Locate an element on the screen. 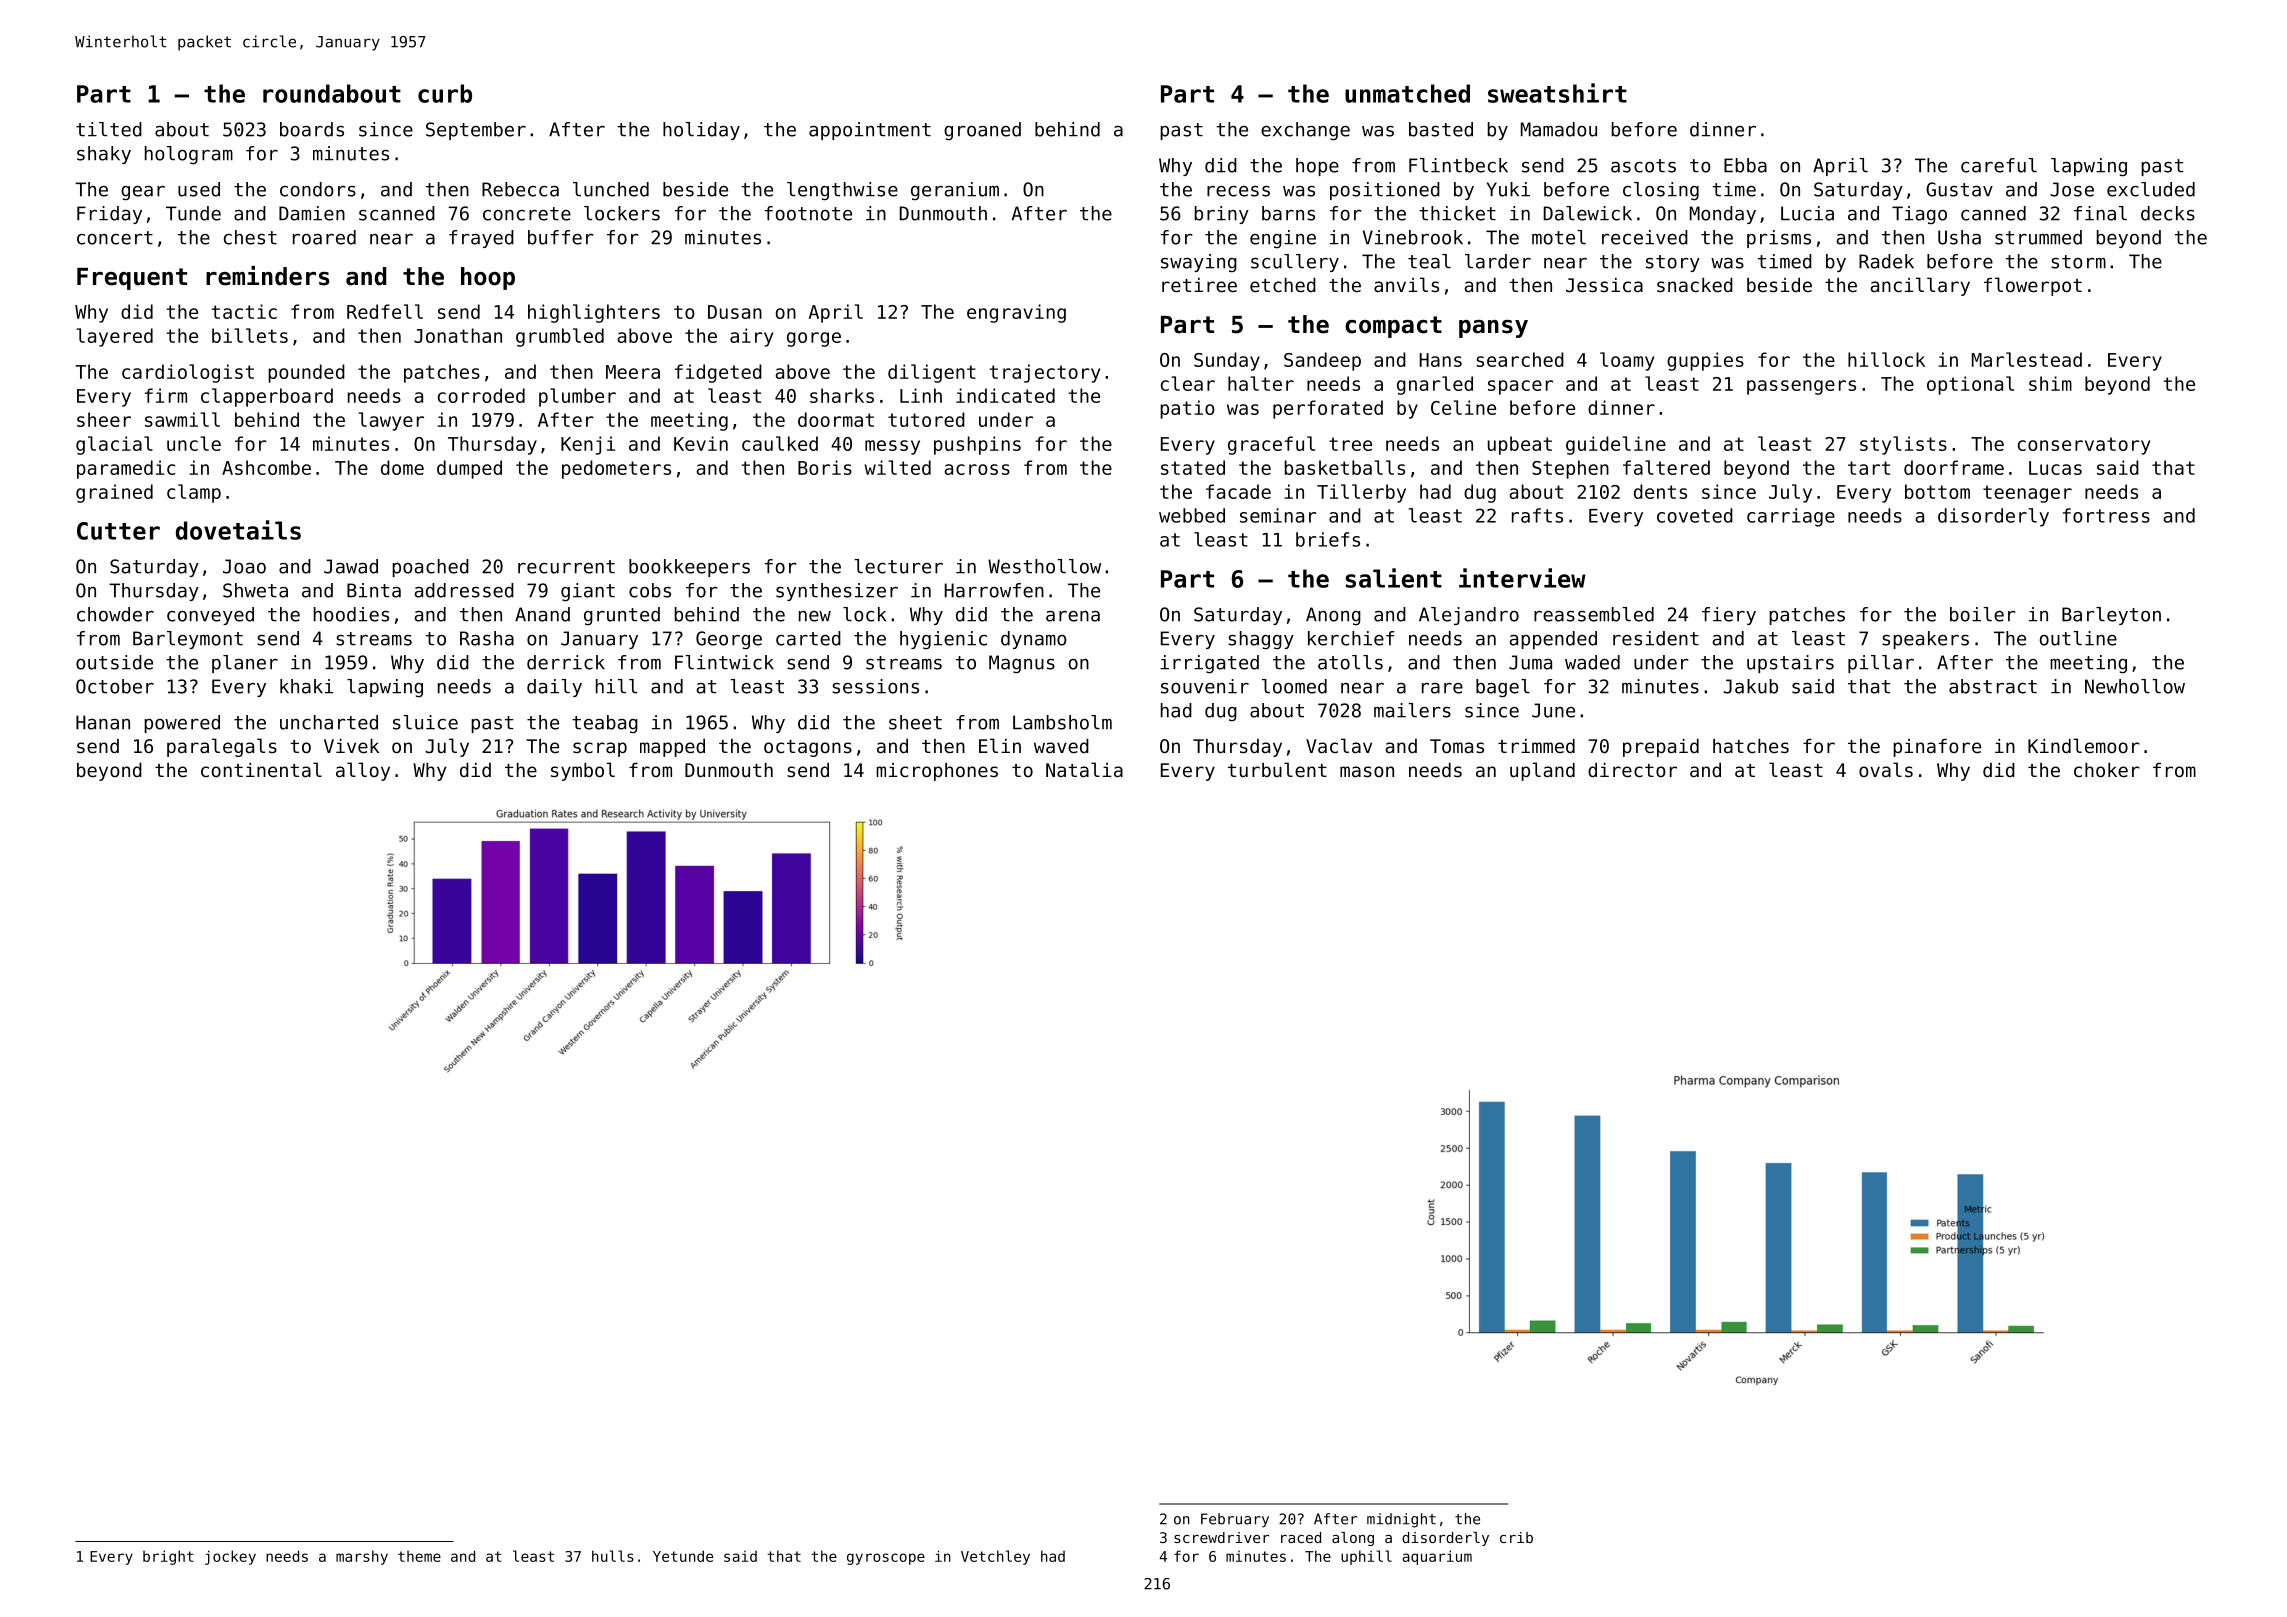 The image size is (2287, 1617). continental is located at coordinates (261, 770).
